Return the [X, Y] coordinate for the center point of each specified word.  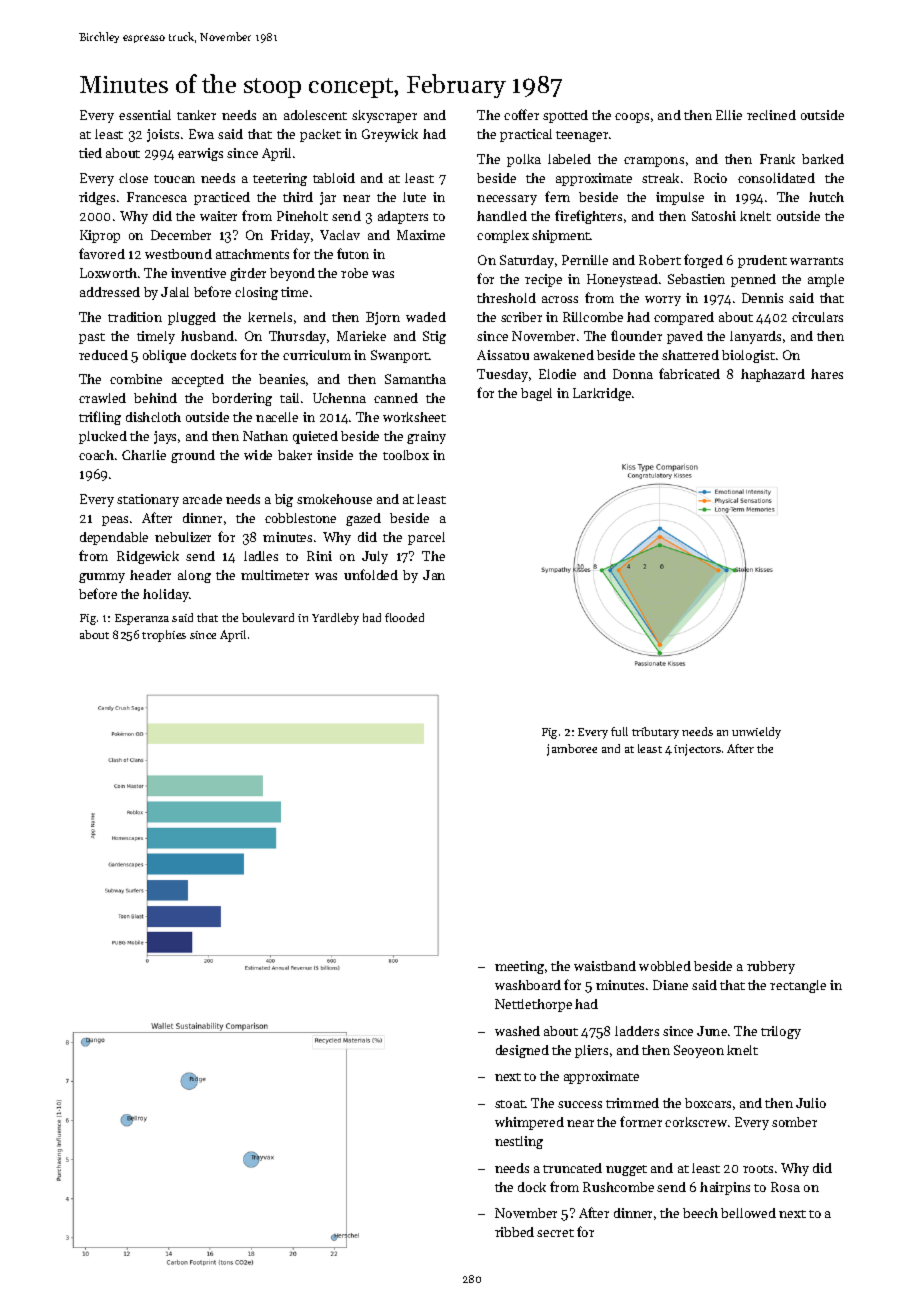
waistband [605, 966]
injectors [697, 750]
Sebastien [696, 279]
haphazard [773, 375]
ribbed [514, 1232]
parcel [426, 538]
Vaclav [340, 235]
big [284, 500]
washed [517, 1031]
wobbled [665, 966]
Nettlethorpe [533, 1005]
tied [90, 153]
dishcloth [153, 417]
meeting [519, 967]
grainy [426, 437]
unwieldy [756, 733]
